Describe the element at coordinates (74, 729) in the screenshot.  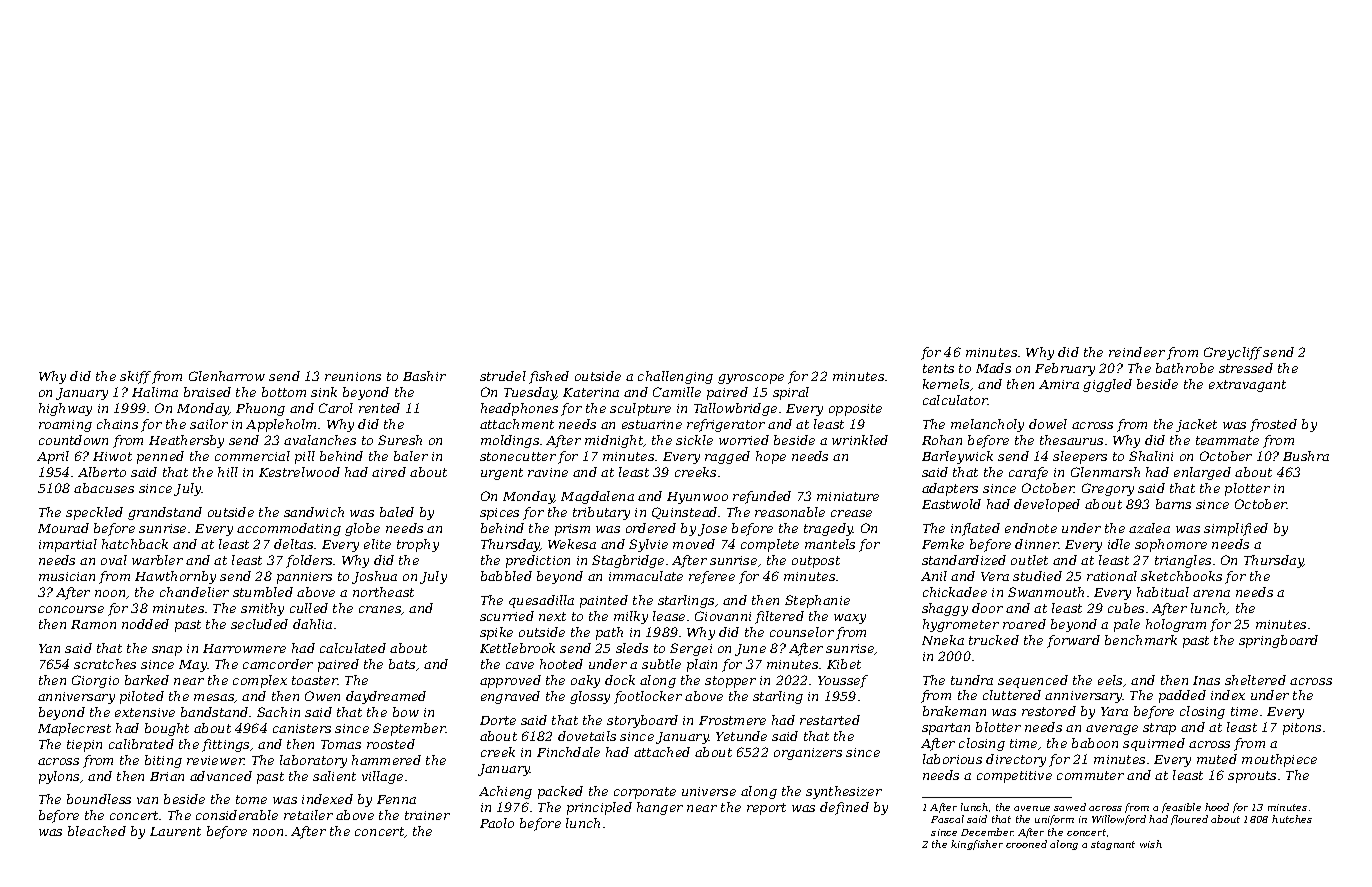
I see `Maplecrest` at that location.
